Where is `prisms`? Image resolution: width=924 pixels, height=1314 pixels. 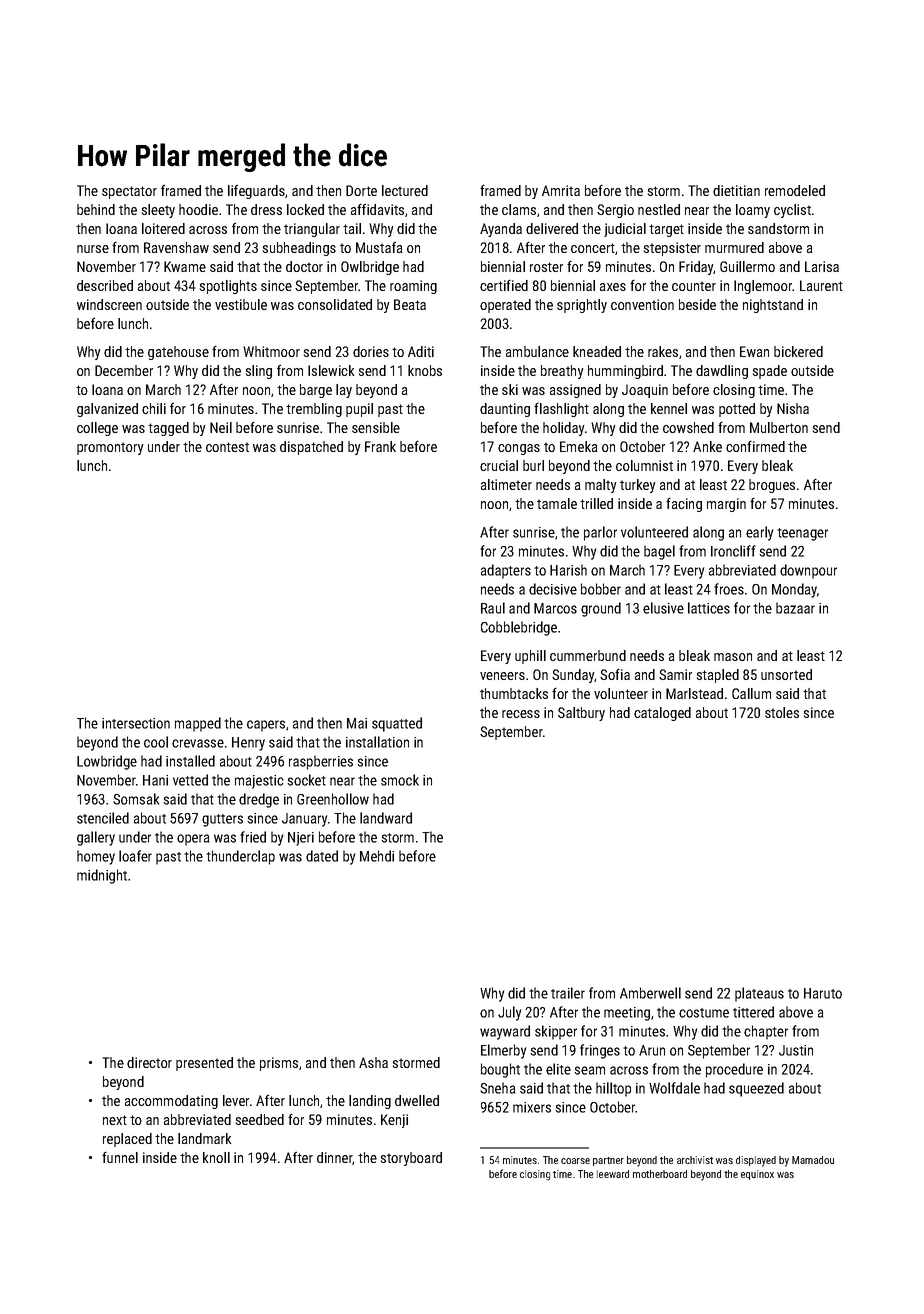
prisms is located at coordinates (279, 1064).
